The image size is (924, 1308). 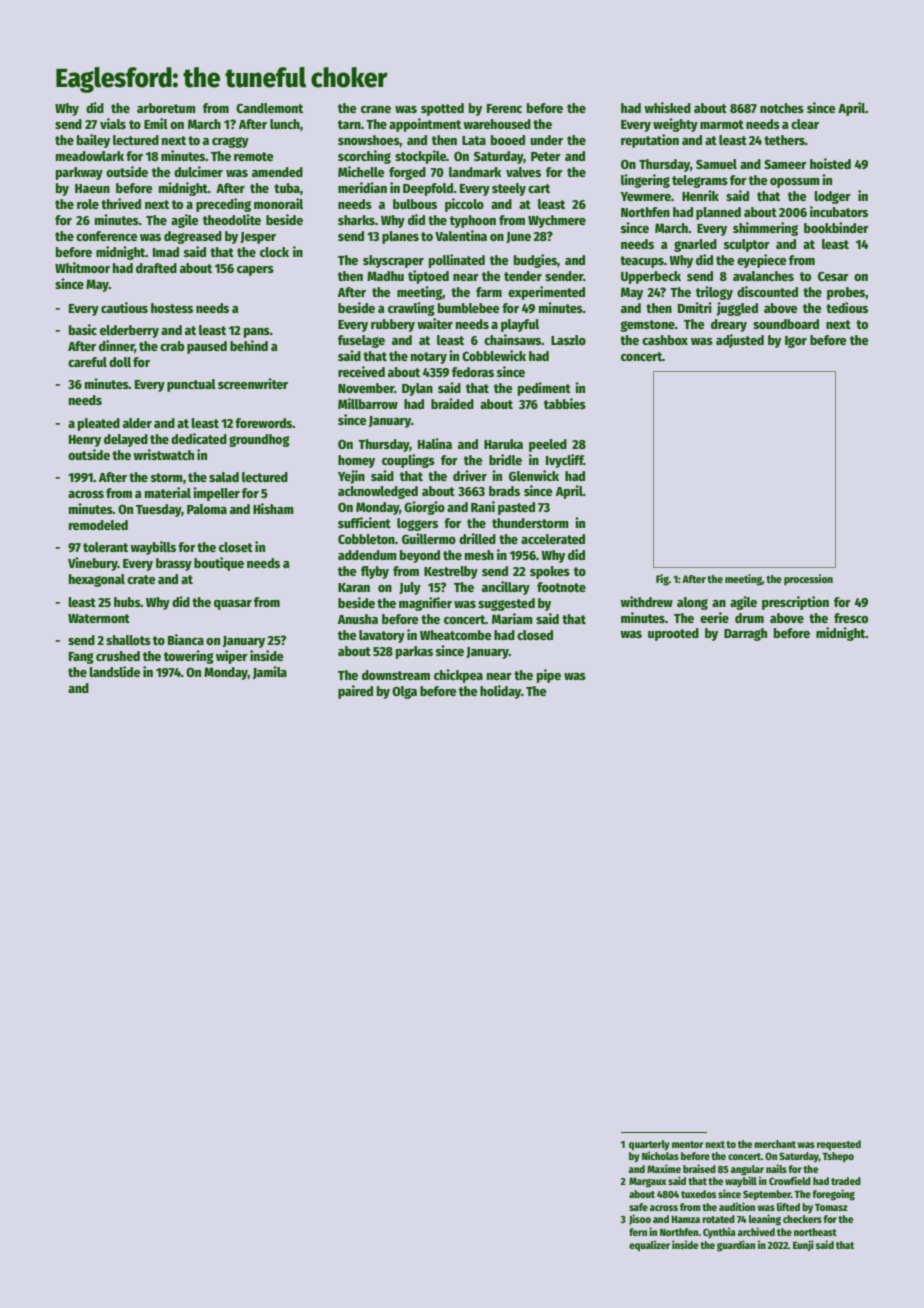 I want to click on crane, so click(x=376, y=109).
